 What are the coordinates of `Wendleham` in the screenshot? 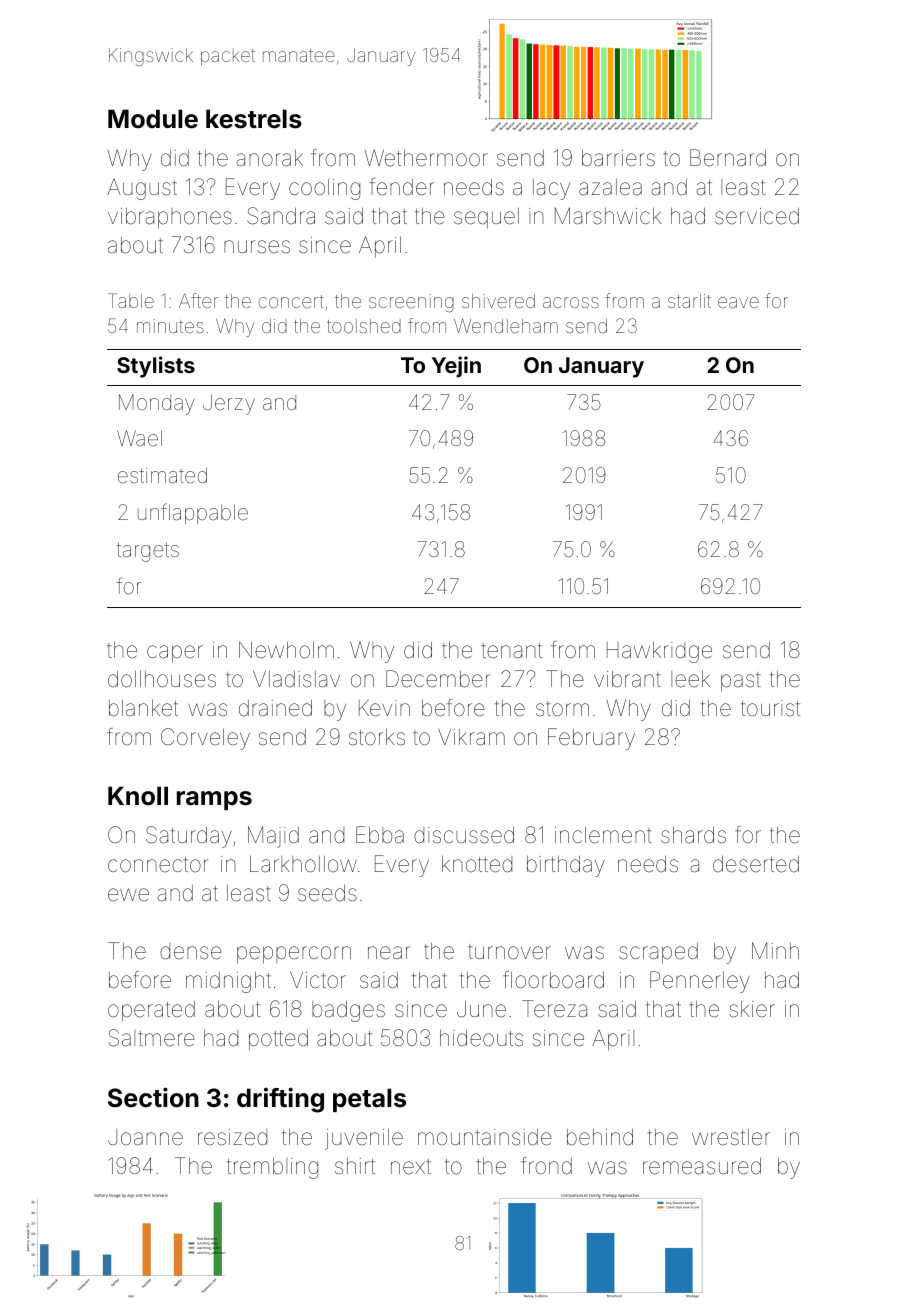 It's located at (506, 326).
